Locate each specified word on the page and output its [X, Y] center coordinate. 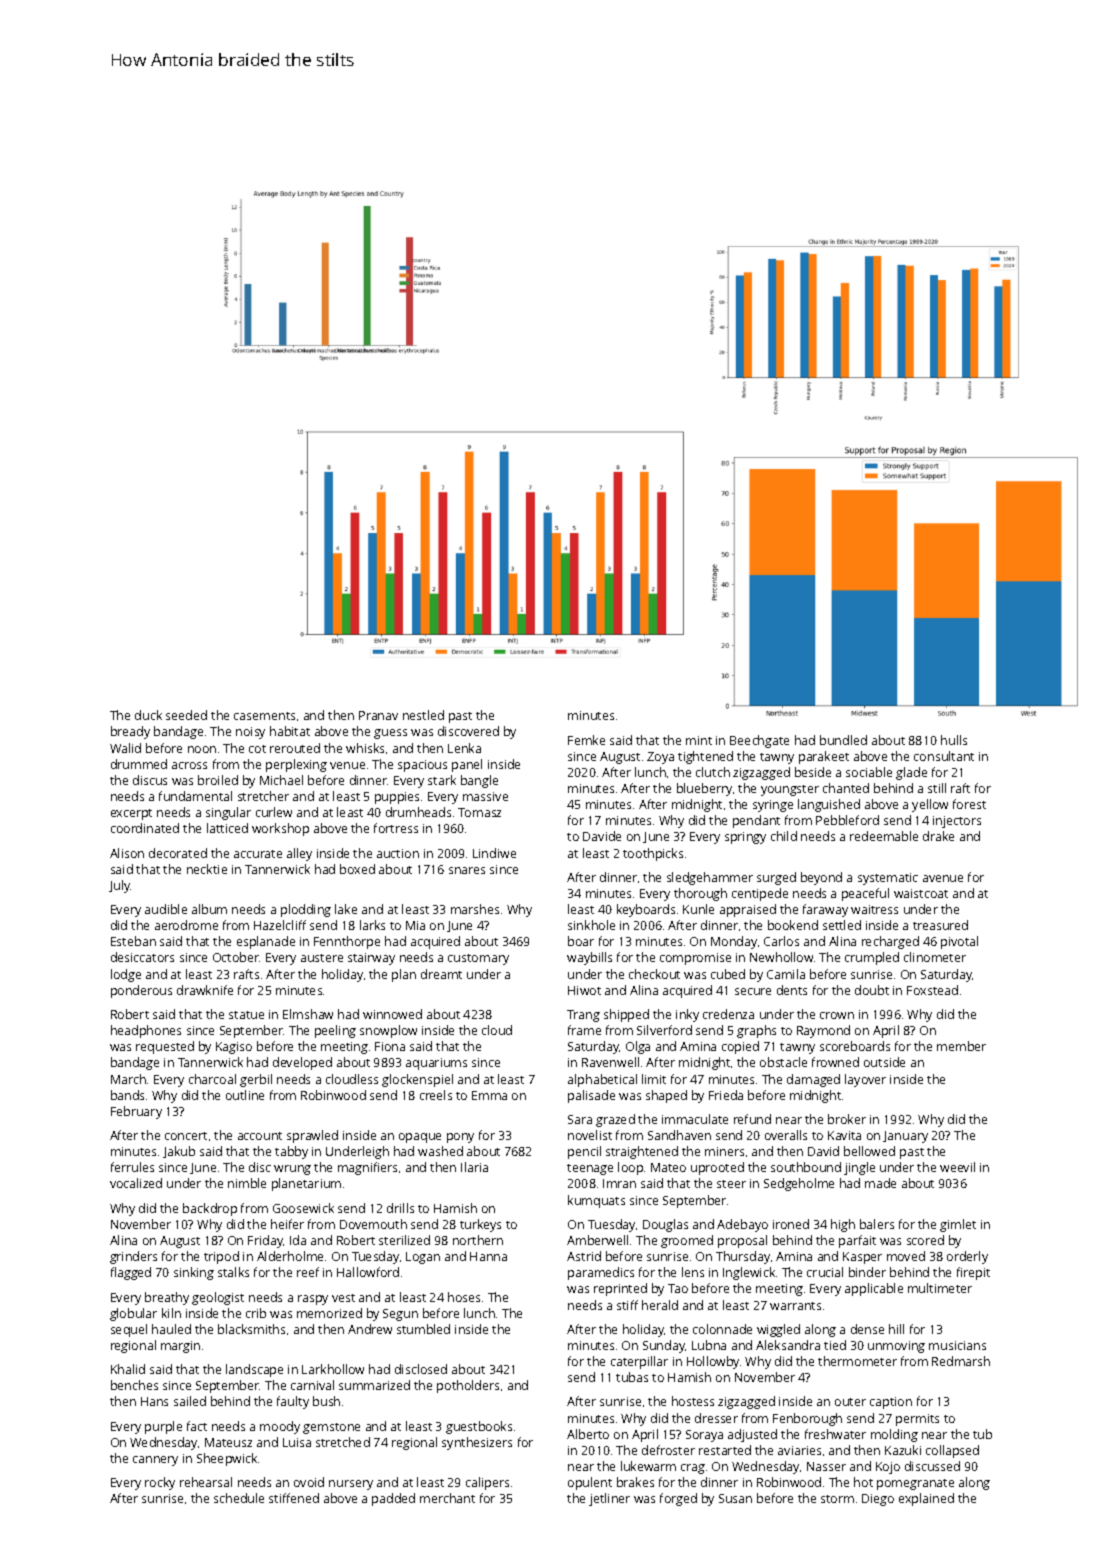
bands [127, 1095]
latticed [227, 828]
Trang [583, 1016]
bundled [843, 740]
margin [180, 1347]
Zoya [660, 758]
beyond [821, 878]
